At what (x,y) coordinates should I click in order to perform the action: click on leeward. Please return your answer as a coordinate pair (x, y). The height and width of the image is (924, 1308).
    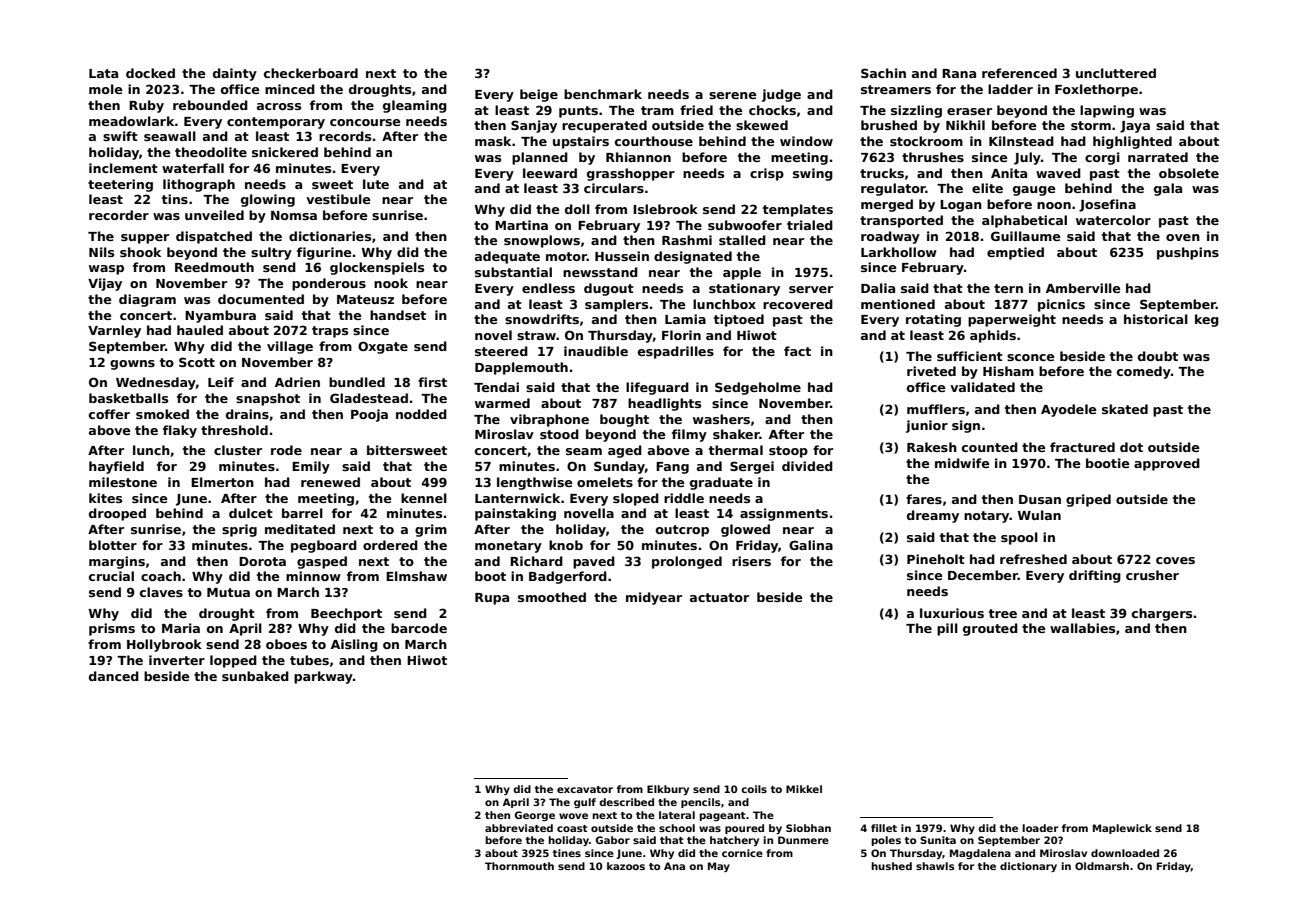
    Looking at the image, I should click on (550, 173).
